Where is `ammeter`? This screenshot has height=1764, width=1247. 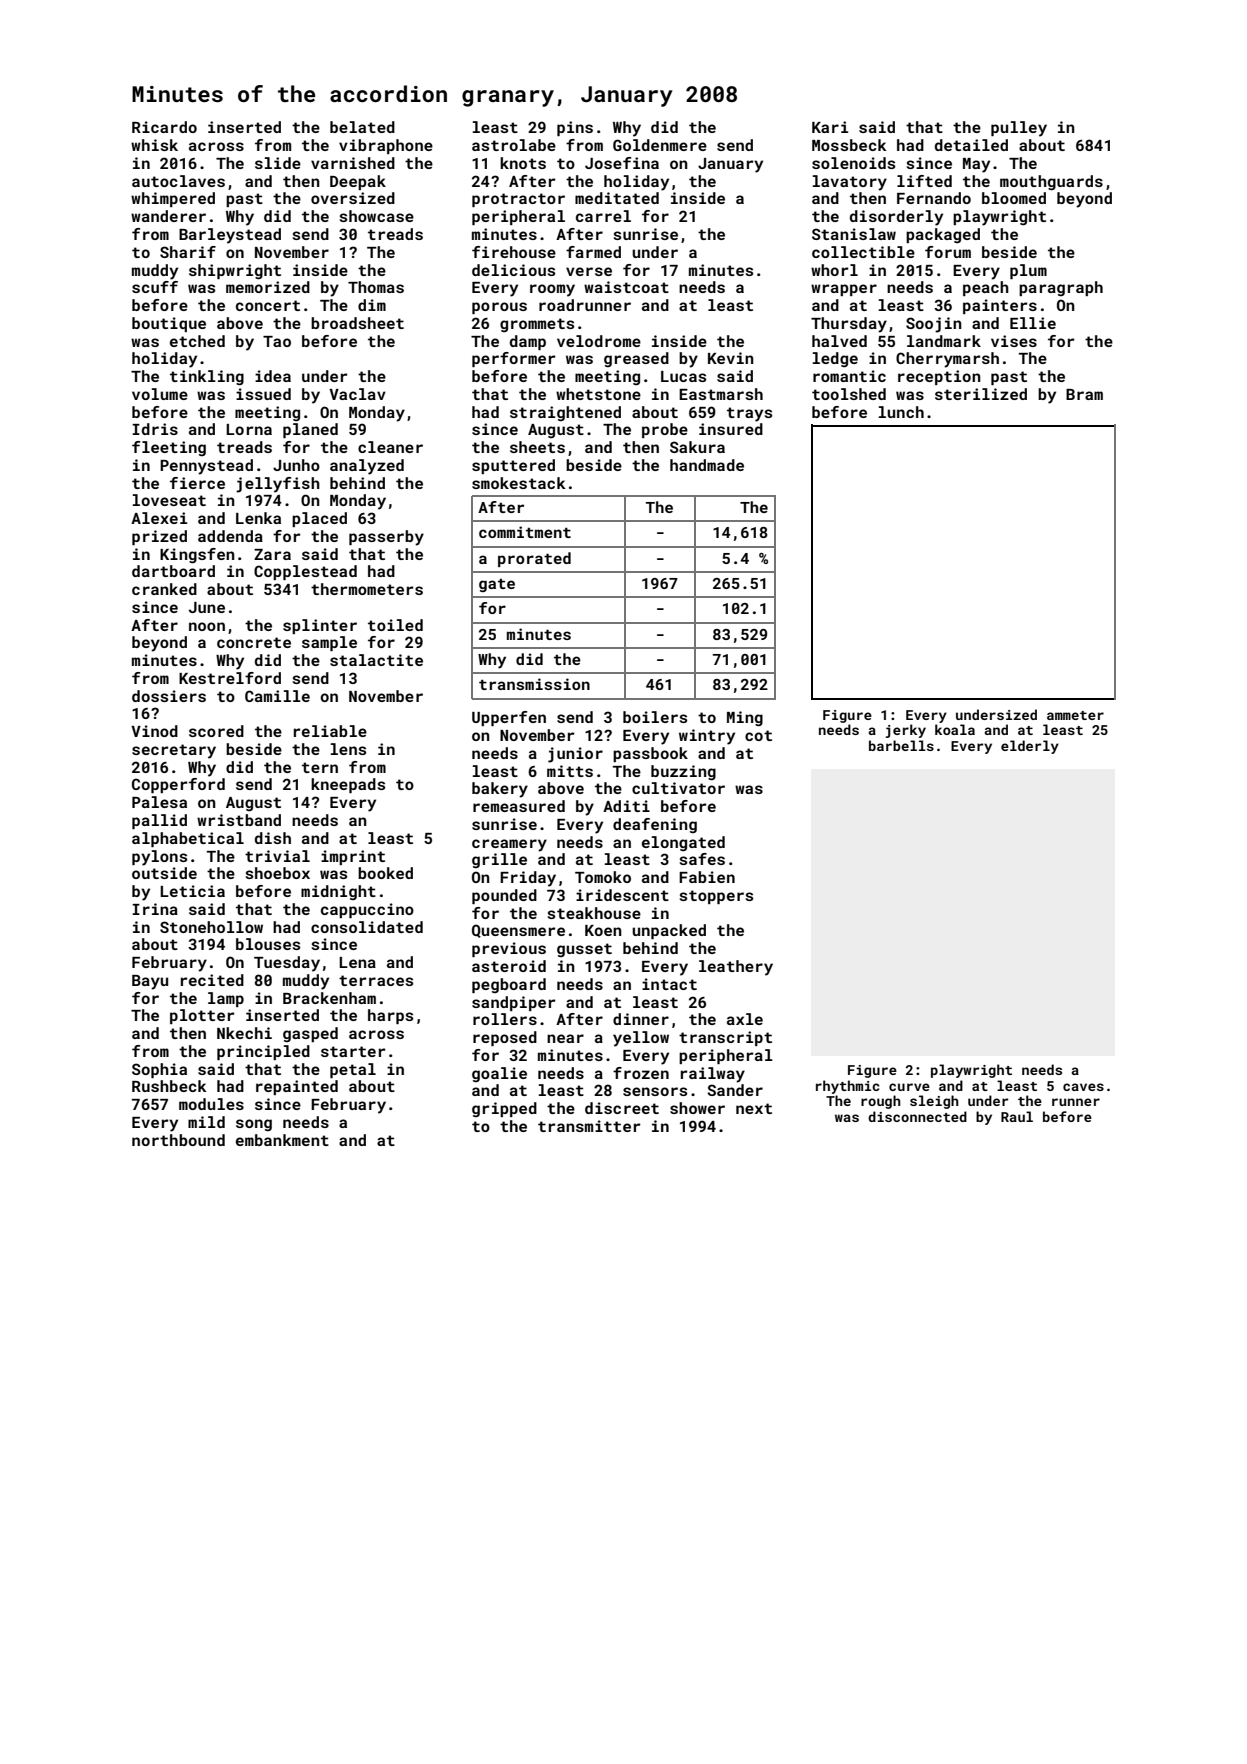
ammeter is located at coordinates (1075, 715).
